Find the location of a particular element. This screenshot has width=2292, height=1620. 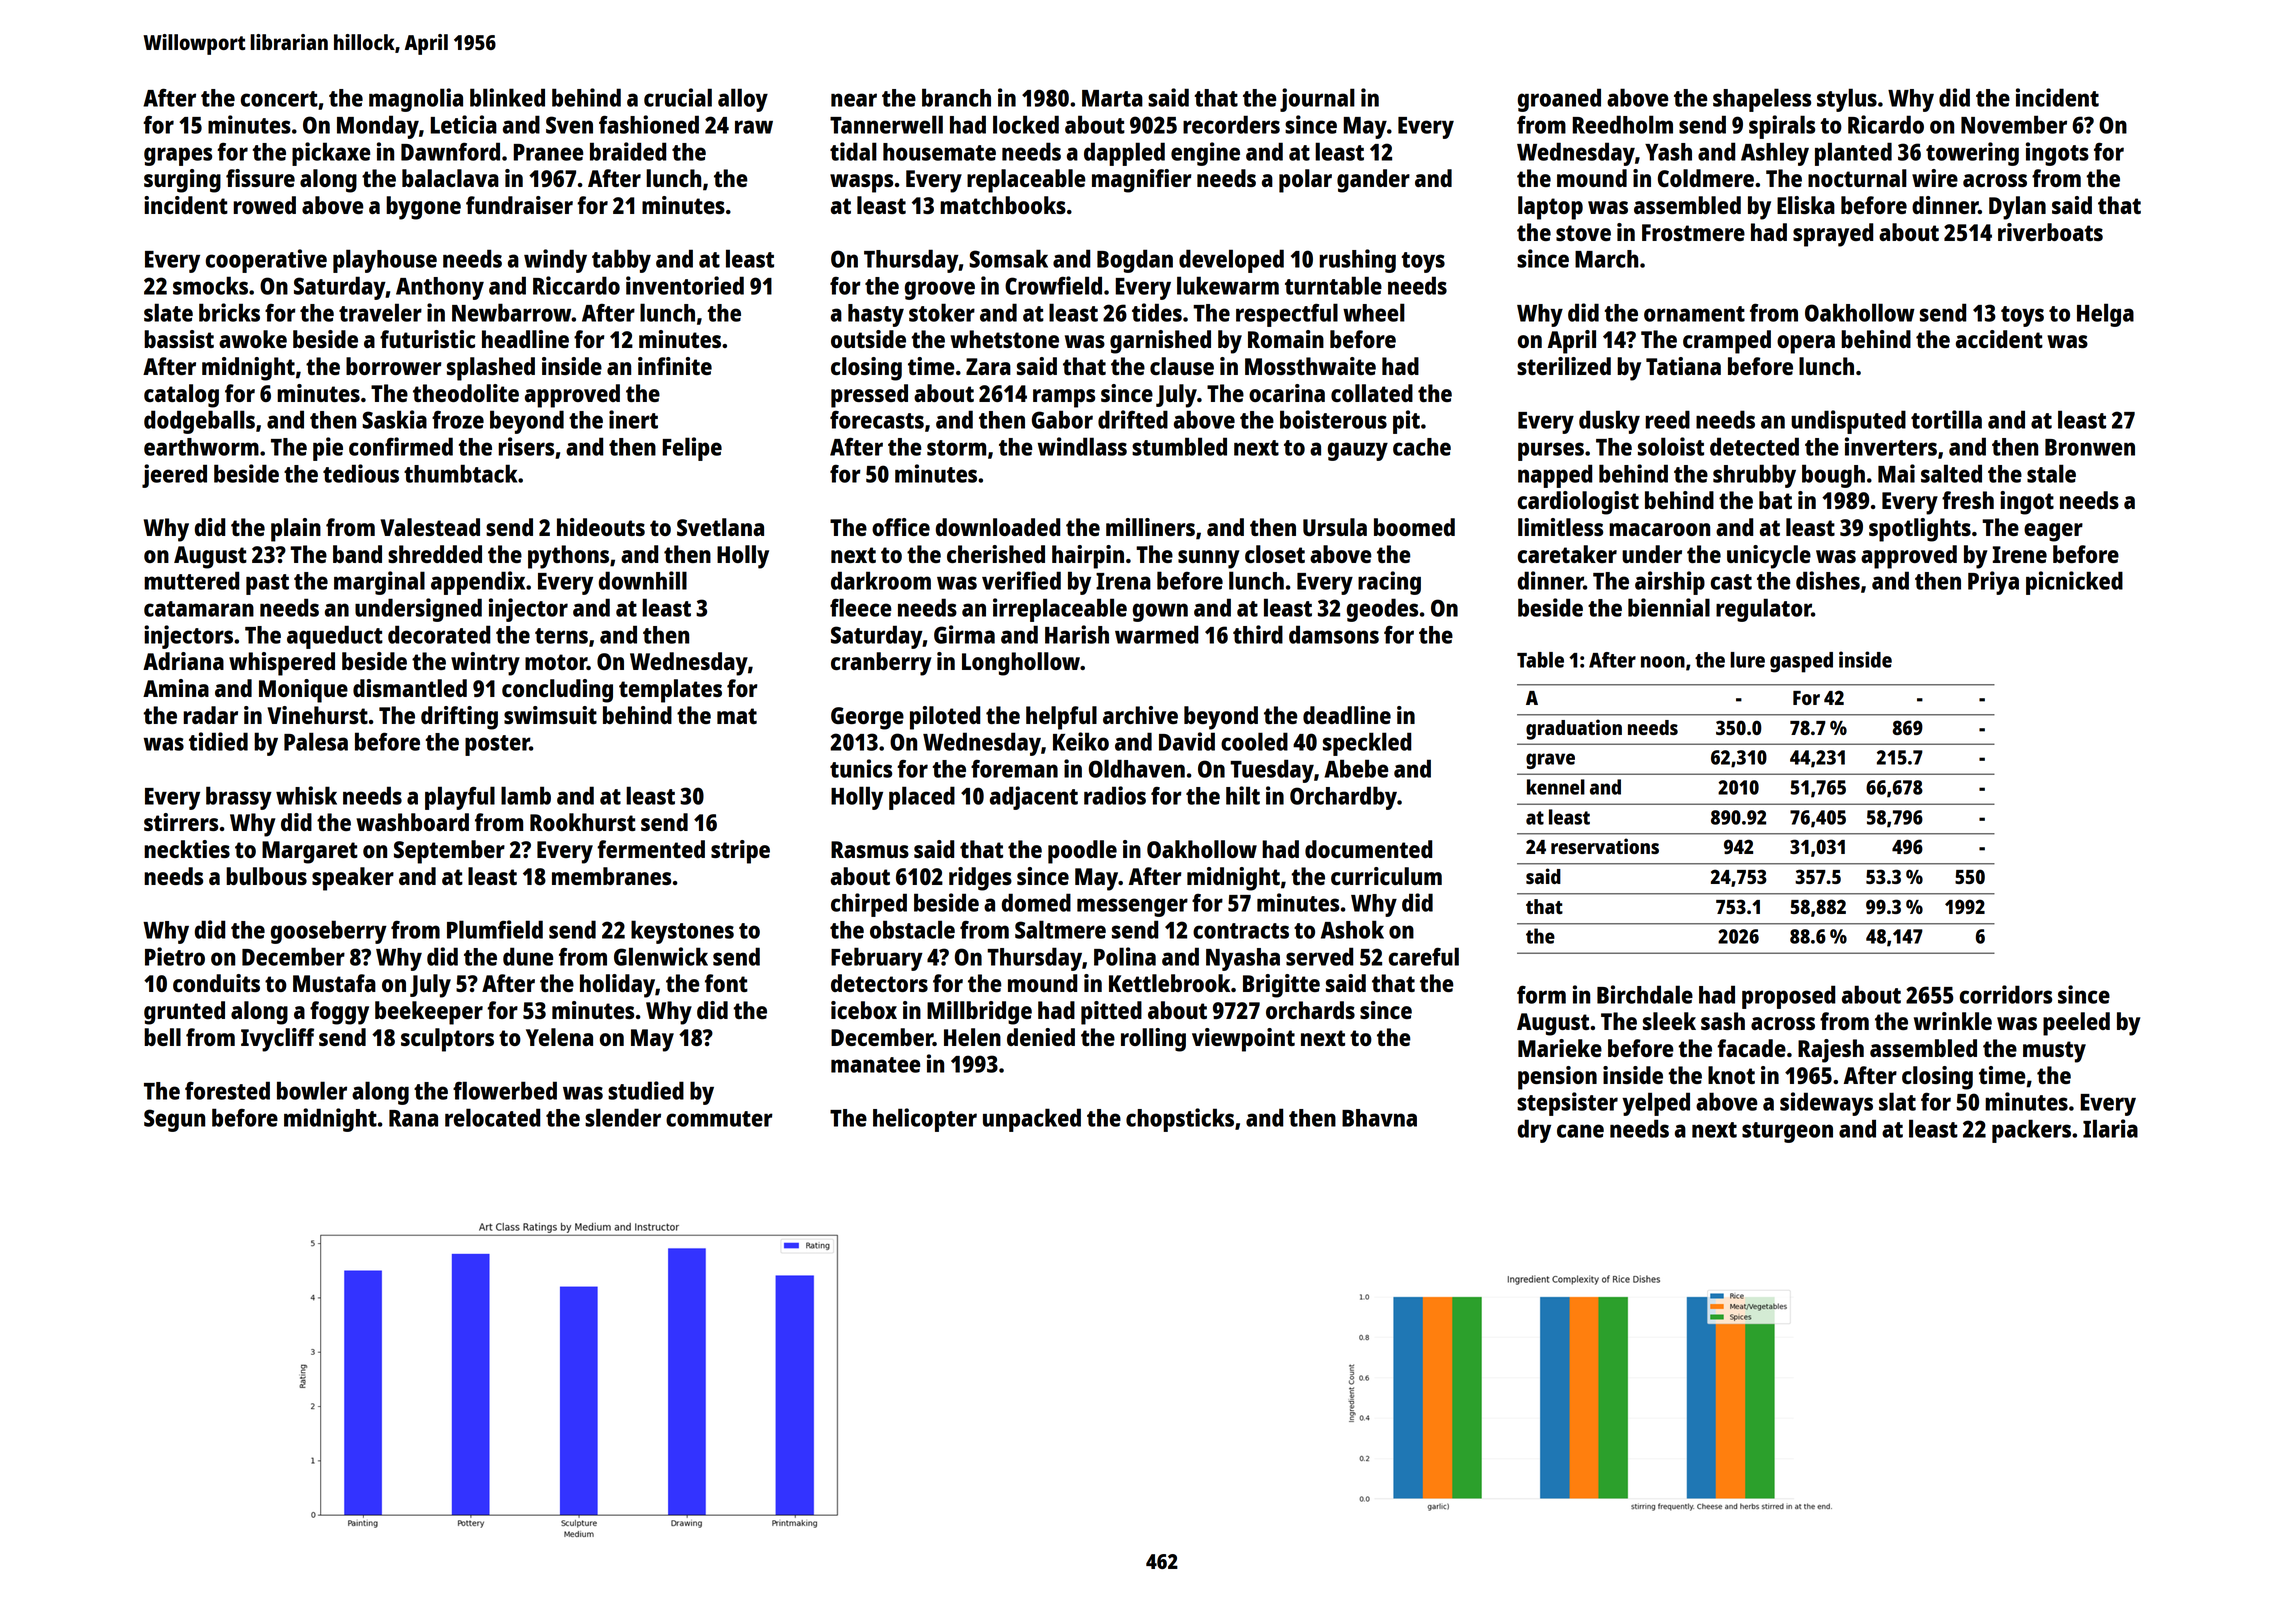

Millbridge is located at coordinates (979, 1013).
